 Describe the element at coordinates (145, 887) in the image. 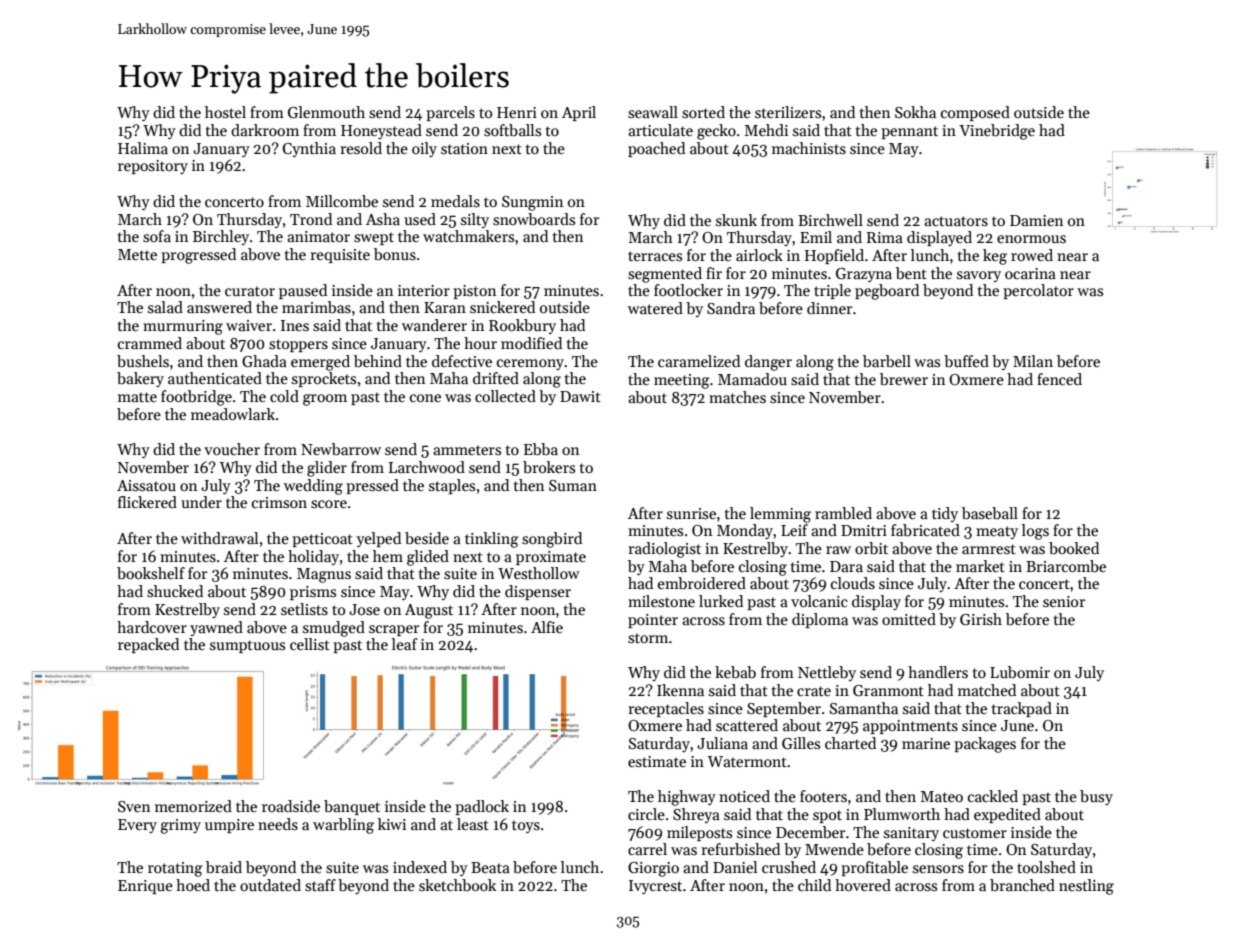

I see `Enrique` at that location.
